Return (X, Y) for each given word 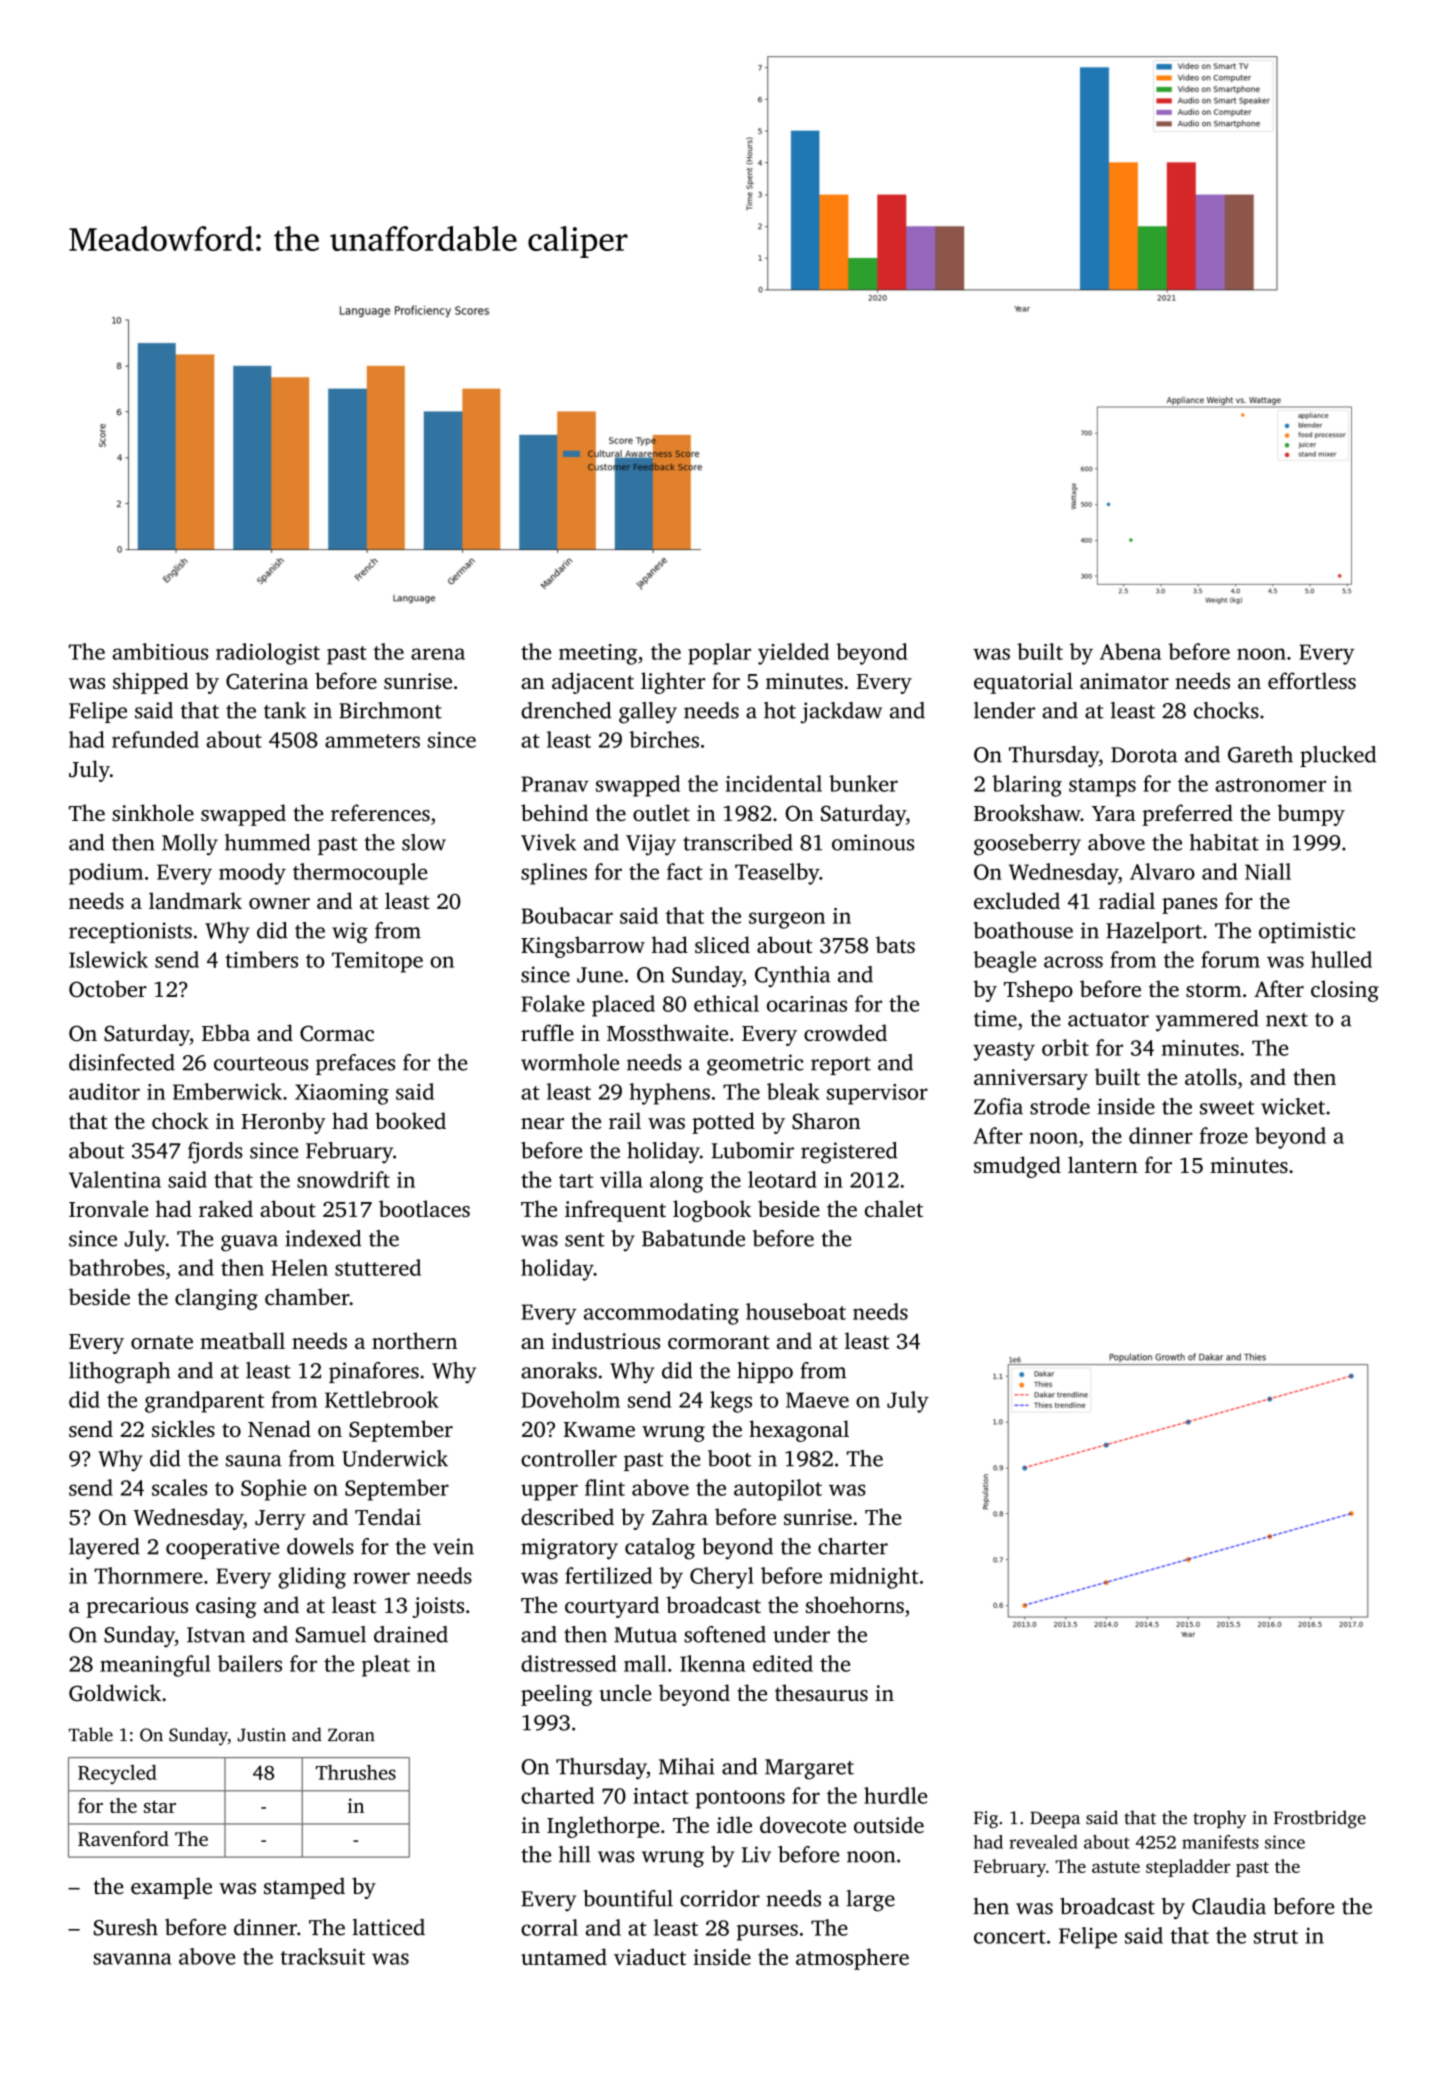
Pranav (555, 784)
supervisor (877, 1094)
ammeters (372, 741)
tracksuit (322, 1956)
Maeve (817, 1400)
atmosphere (852, 1959)
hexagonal (799, 1431)
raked (226, 1208)
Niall (1268, 871)
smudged (1017, 1167)
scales (179, 1487)
